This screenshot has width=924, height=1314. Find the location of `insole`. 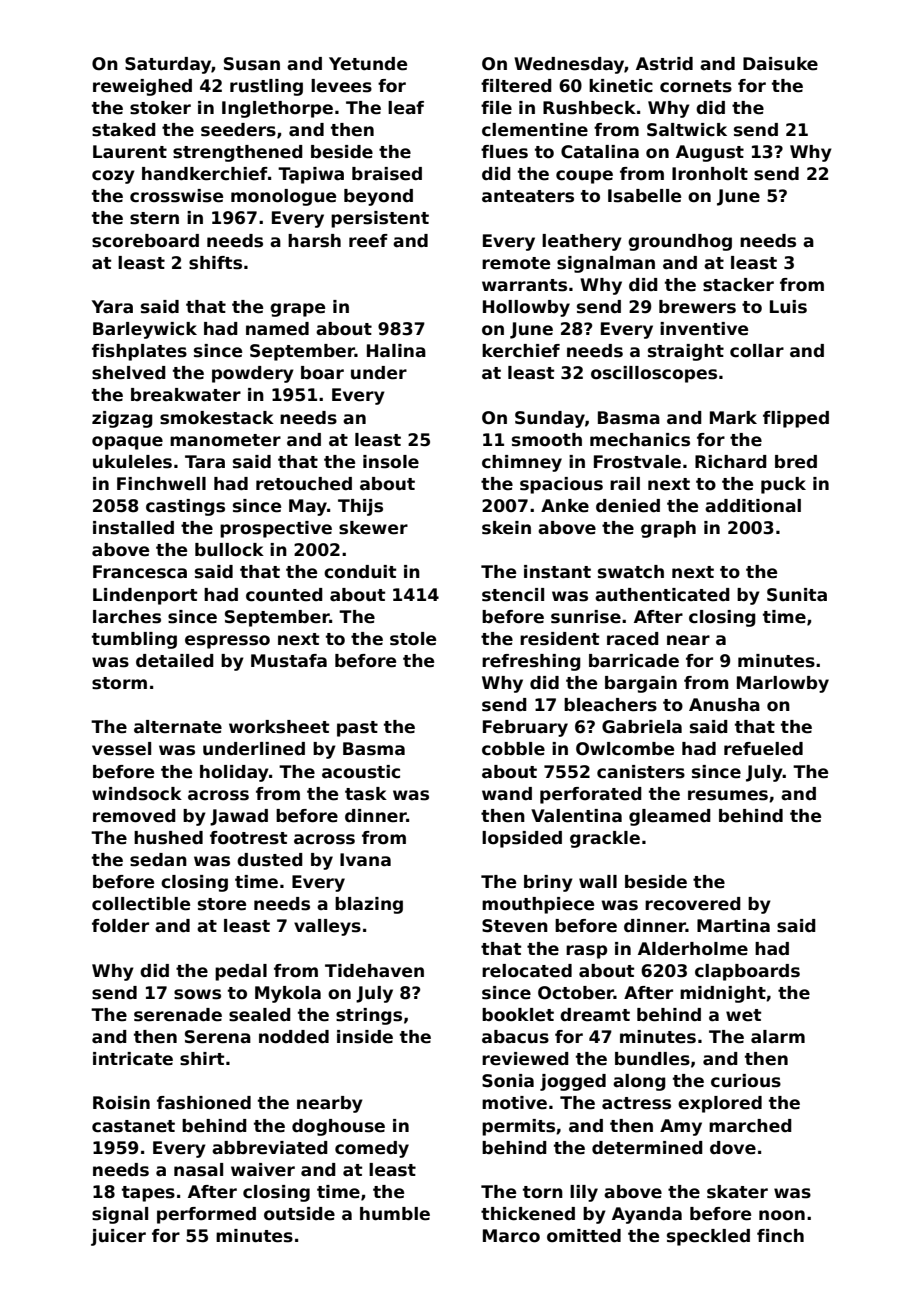

insole is located at coordinates (391, 462).
